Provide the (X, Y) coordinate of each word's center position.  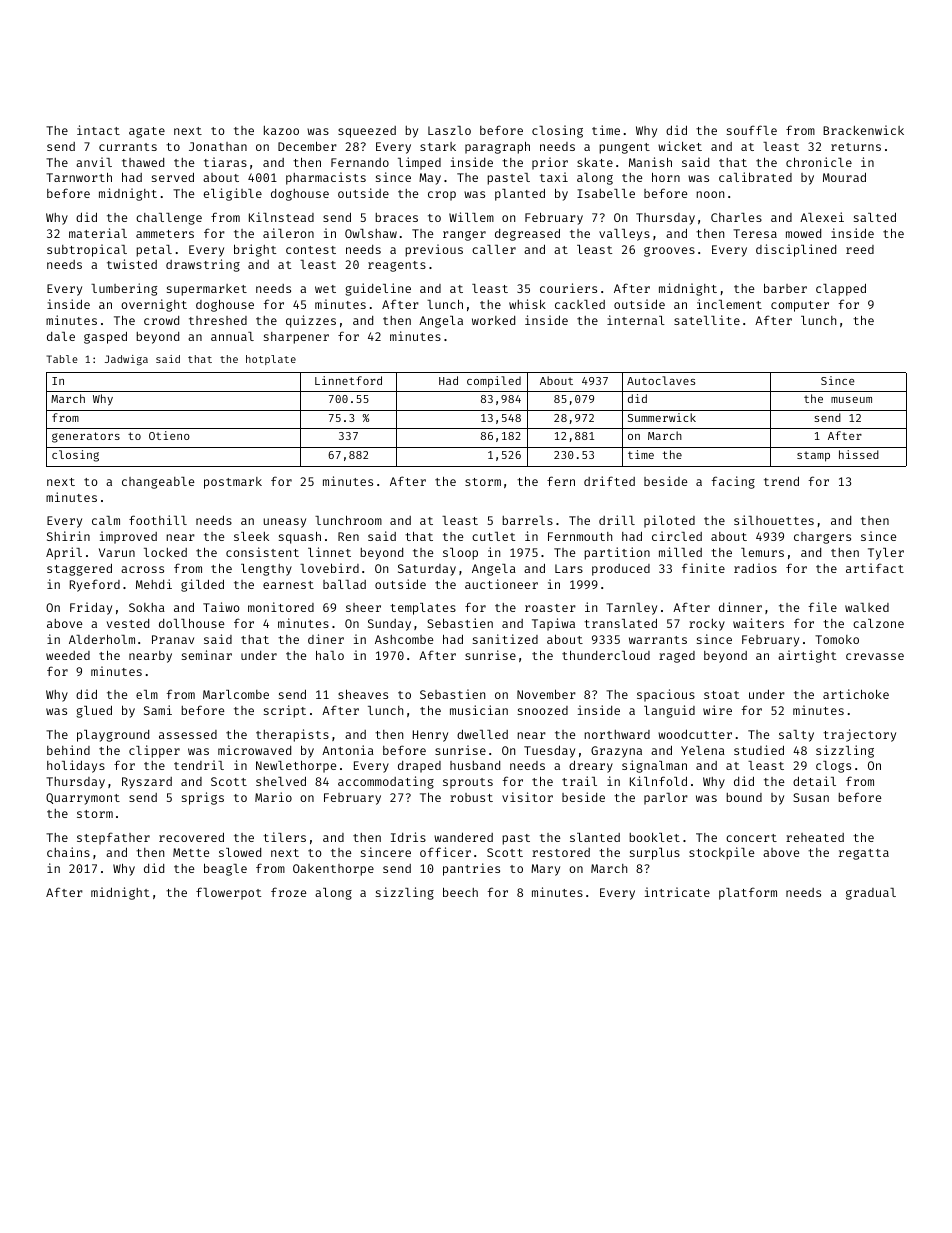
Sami (158, 710)
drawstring (203, 265)
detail (814, 781)
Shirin (68, 536)
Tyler (886, 554)
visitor (527, 797)
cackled (580, 304)
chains (68, 852)
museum (851, 400)
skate (595, 162)
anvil (94, 162)
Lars (569, 568)
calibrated (755, 177)
